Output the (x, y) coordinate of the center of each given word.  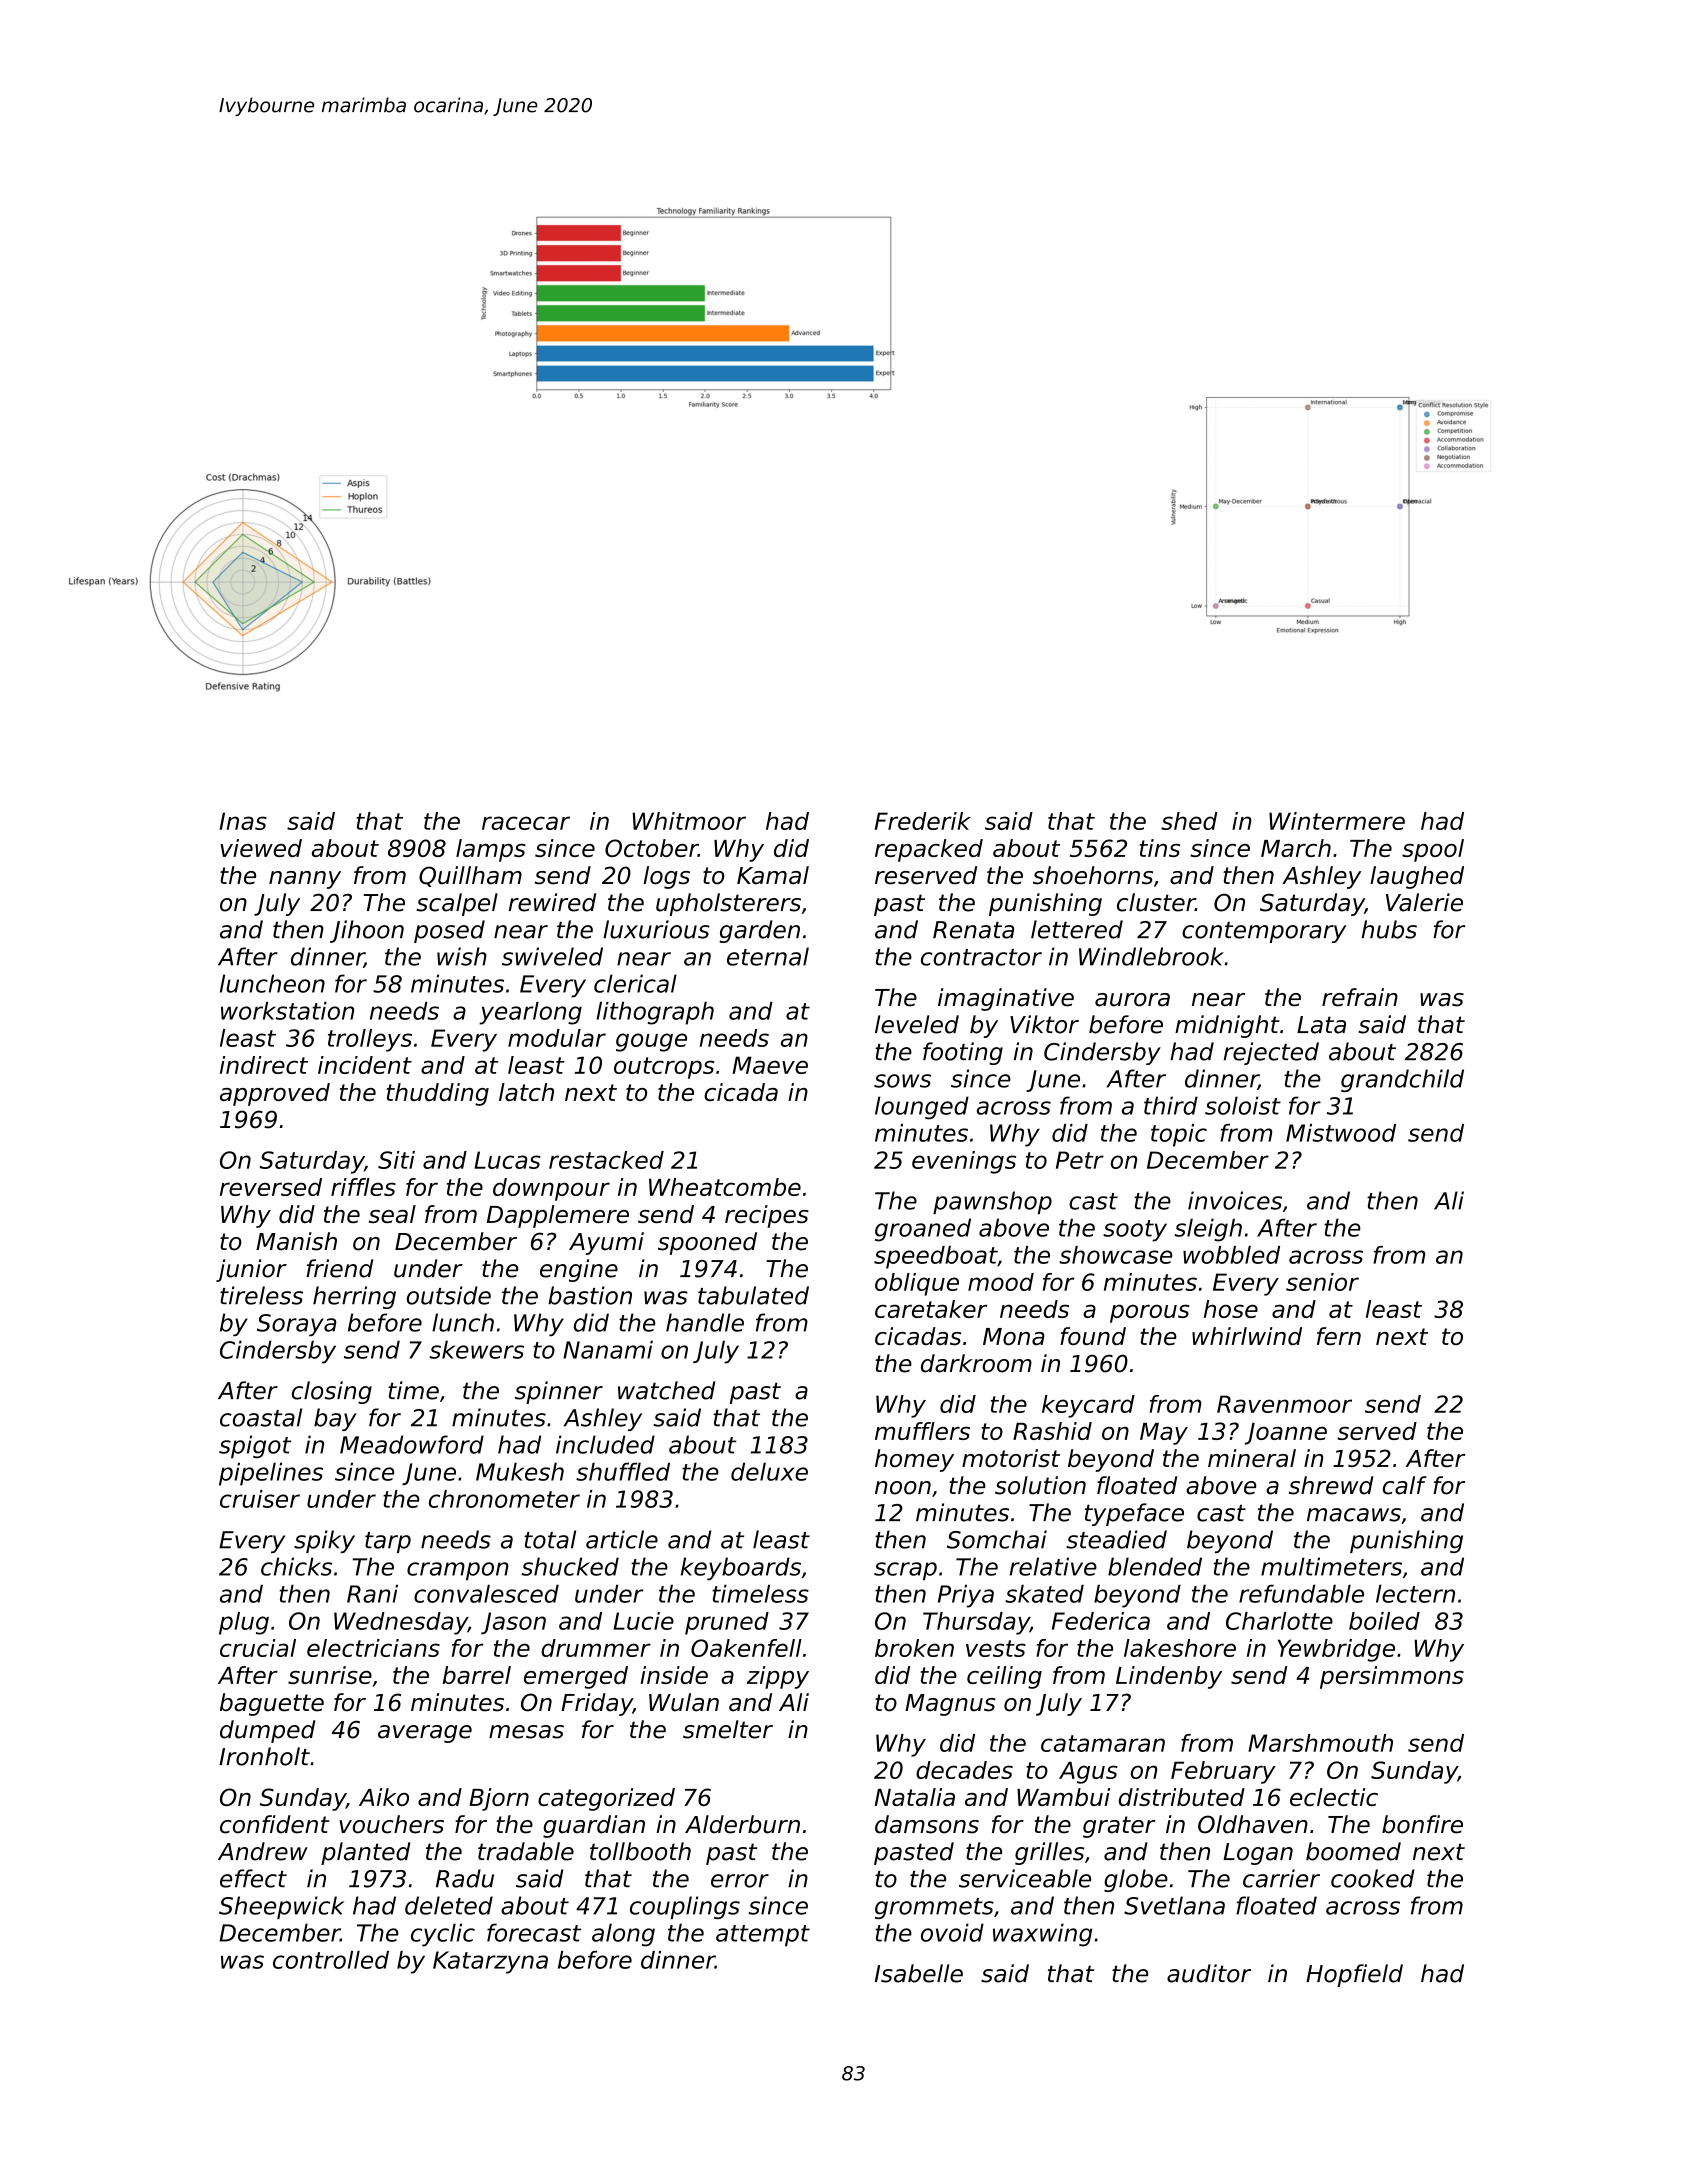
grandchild (1402, 1080)
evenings (964, 1162)
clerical (635, 983)
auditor (1209, 1973)
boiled (1384, 1621)
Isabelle (919, 1973)
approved (275, 1094)
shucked (570, 1566)
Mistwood (1341, 1133)
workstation (287, 1011)
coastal (261, 1417)
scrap (905, 1571)
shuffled (623, 1471)
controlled (331, 1960)
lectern (1415, 1594)
